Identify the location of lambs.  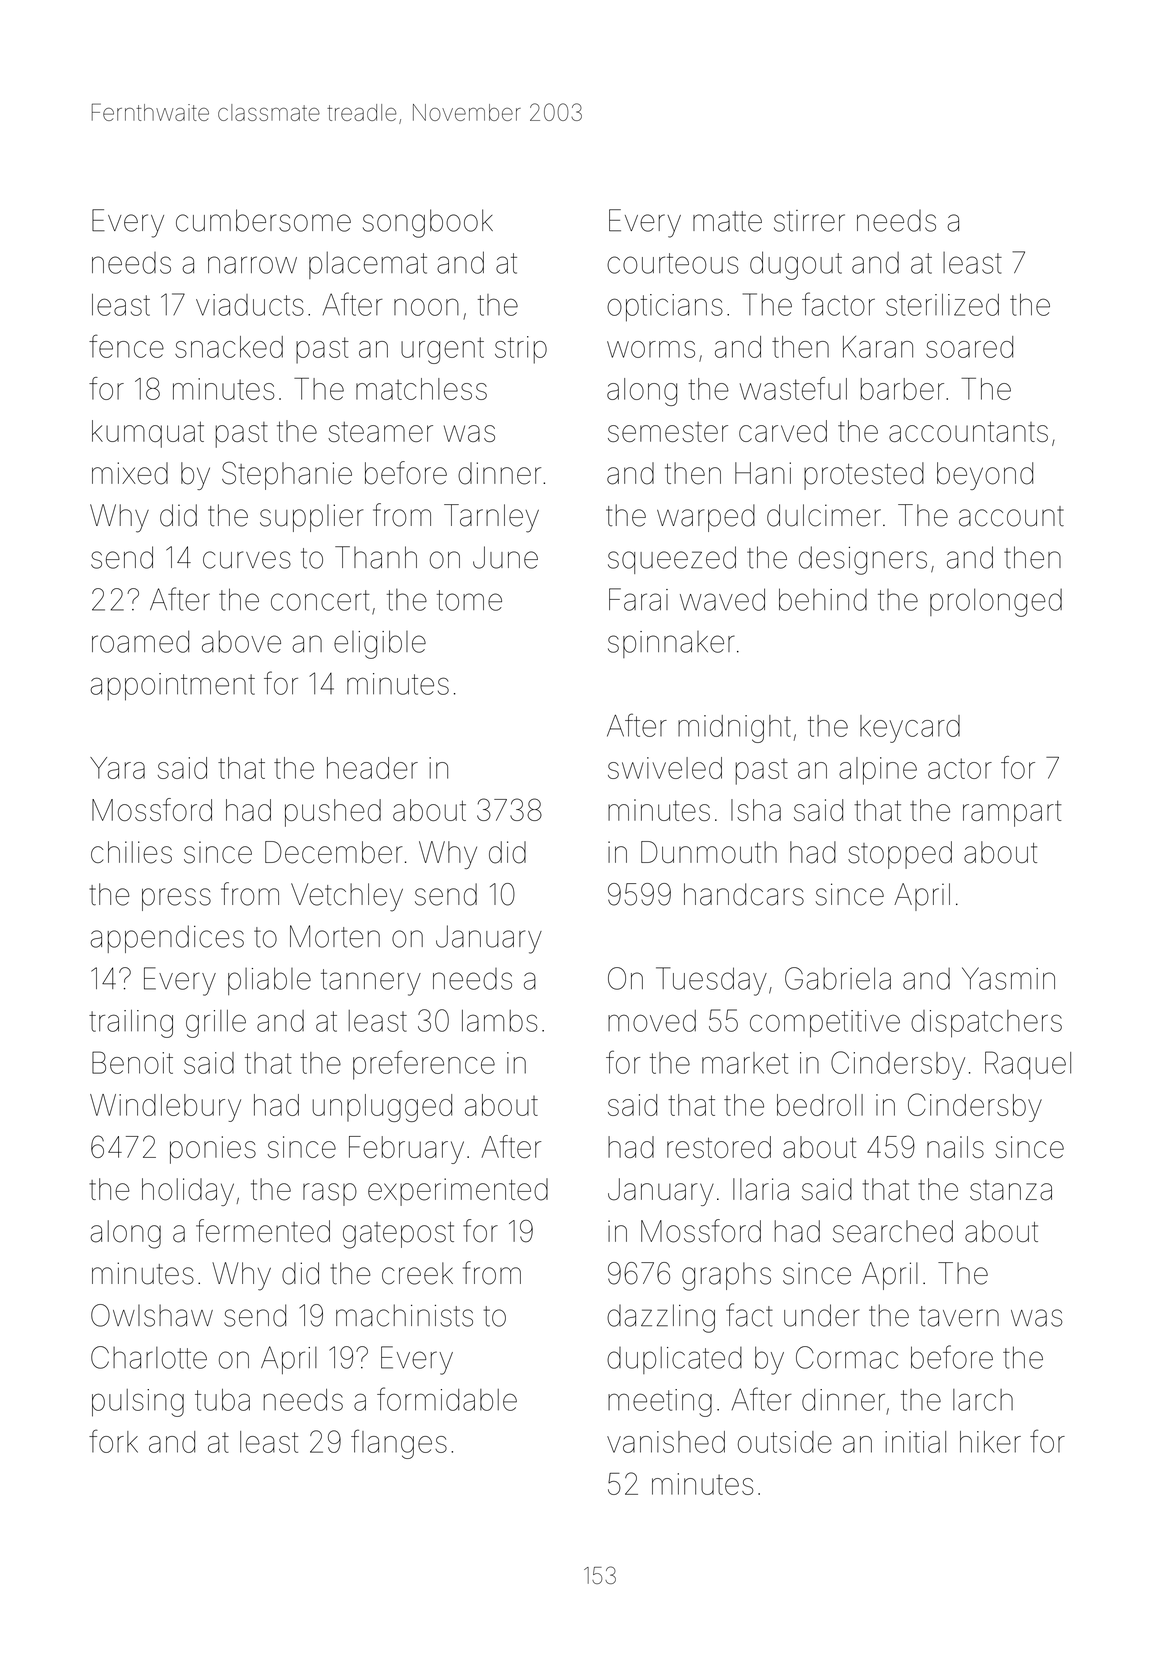
(500, 1021).
